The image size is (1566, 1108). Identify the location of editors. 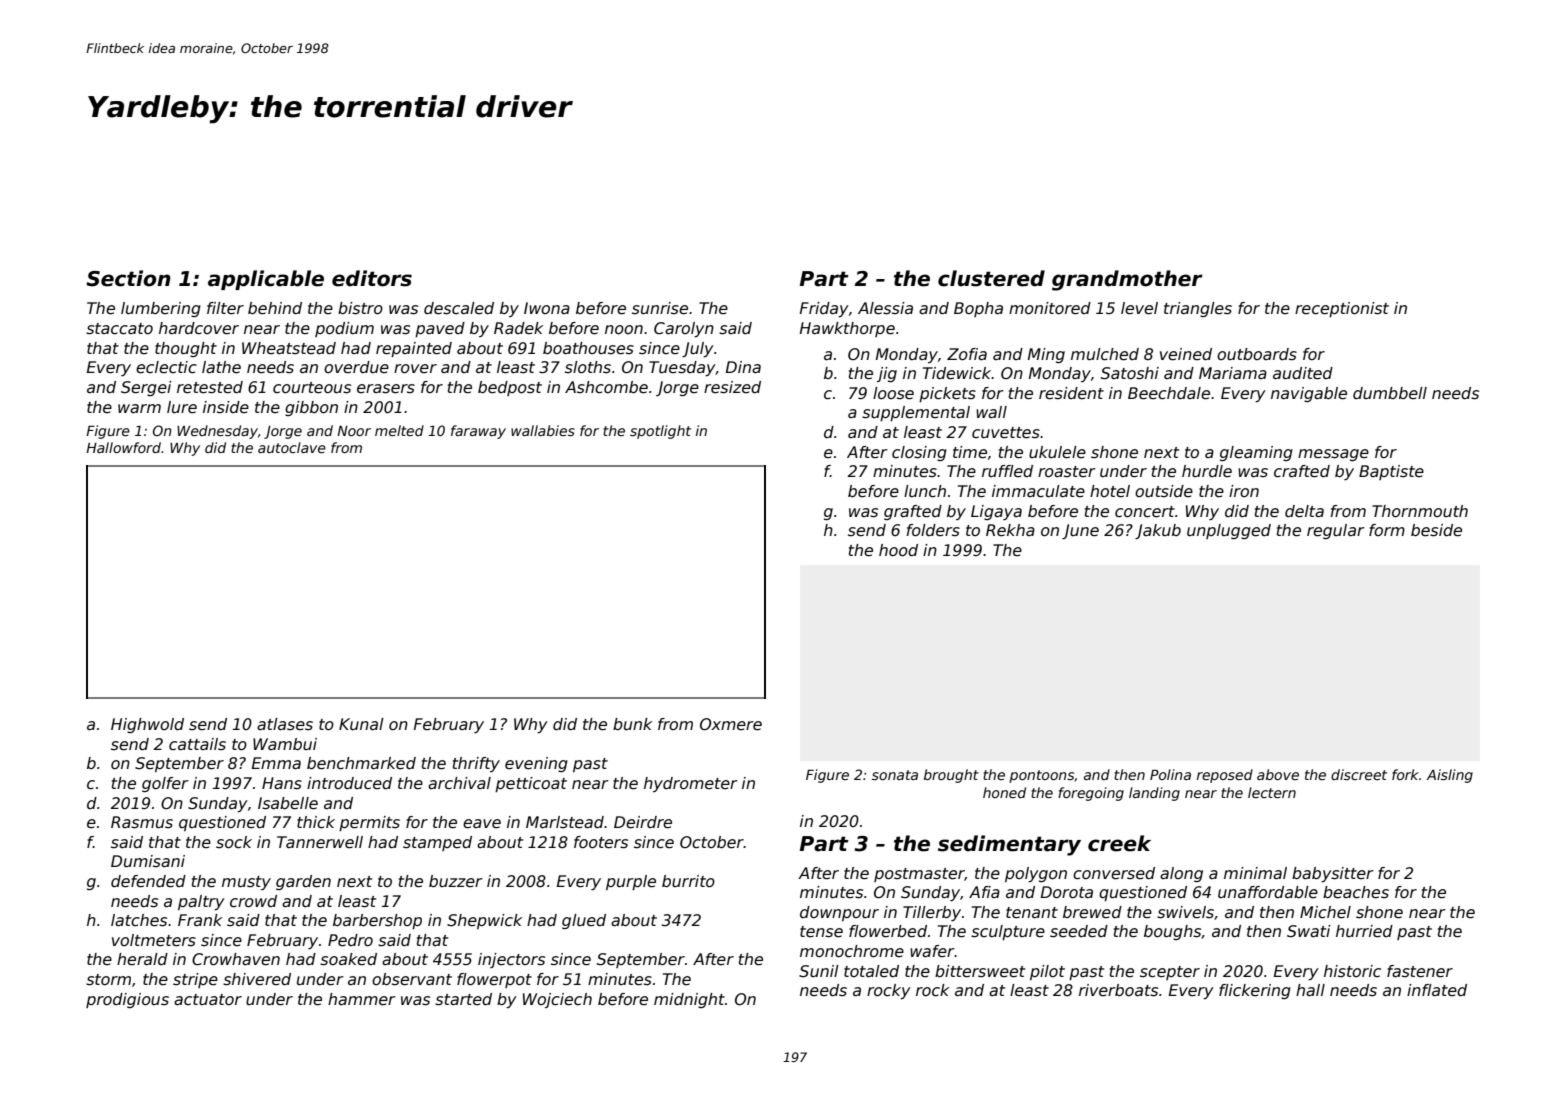
(372, 278).
